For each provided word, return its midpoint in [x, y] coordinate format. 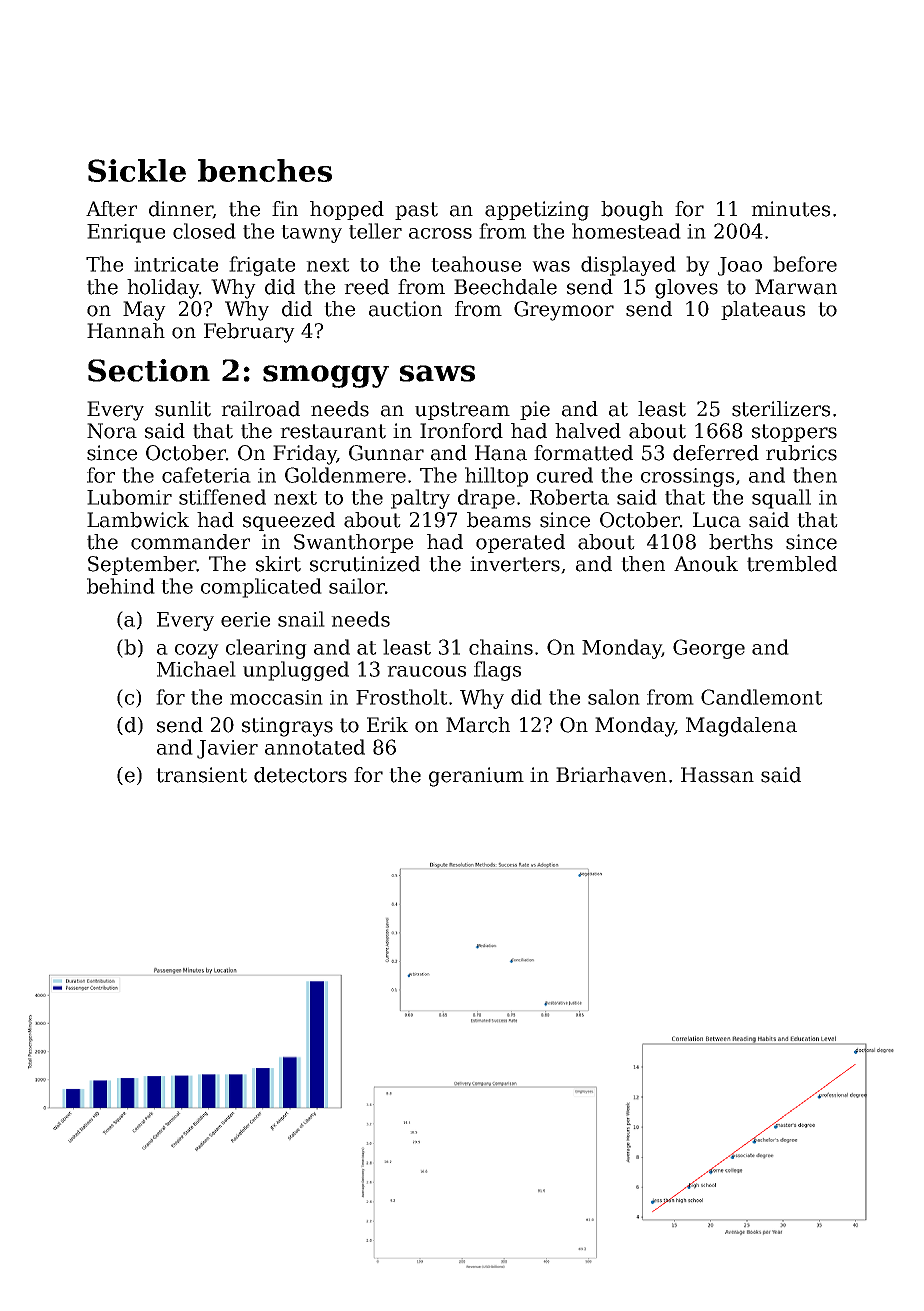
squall [781, 499]
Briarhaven [611, 775]
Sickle [137, 170]
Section [149, 370]
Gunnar [386, 453]
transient [201, 775]
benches [265, 170]
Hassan [717, 775]
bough [632, 211]
